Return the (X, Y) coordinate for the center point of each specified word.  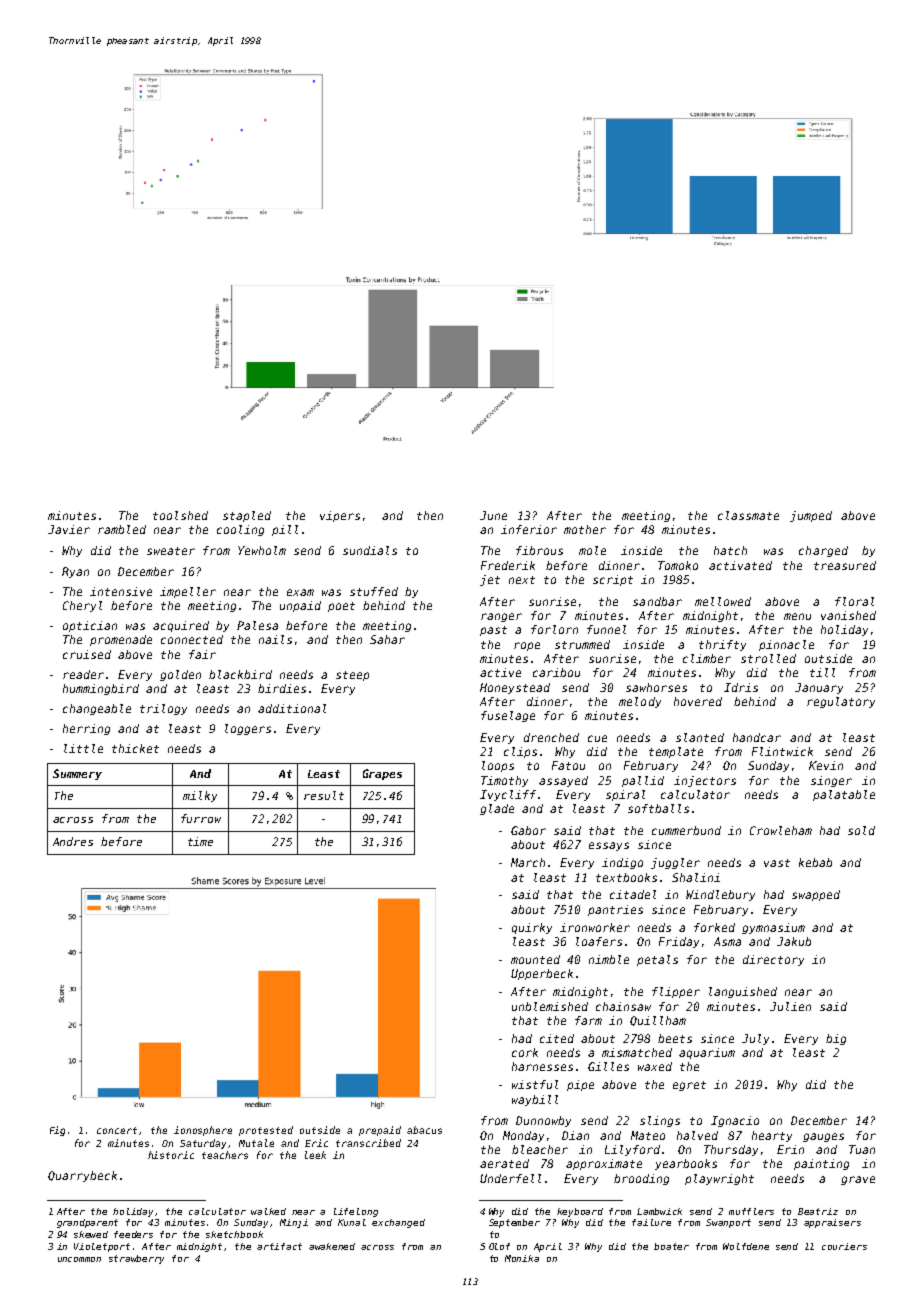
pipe (580, 1085)
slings (660, 1121)
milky (200, 796)
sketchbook (234, 1234)
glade (497, 809)
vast (777, 863)
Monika (522, 1258)
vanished (848, 615)
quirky (532, 928)
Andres (73, 841)
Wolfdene (746, 1246)
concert (117, 1130)
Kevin (826, 765)
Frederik (508, 565)
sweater (171, 551)
